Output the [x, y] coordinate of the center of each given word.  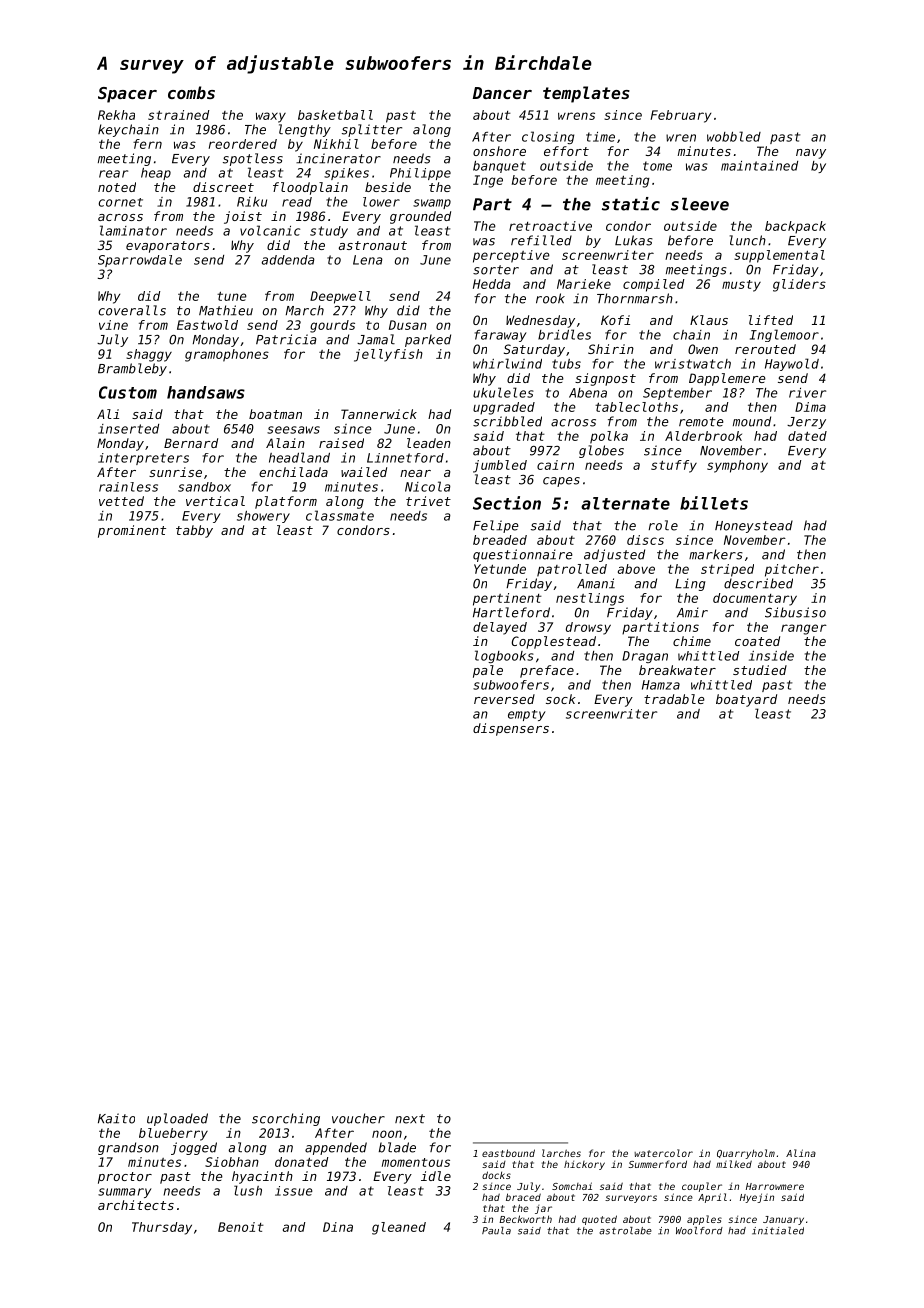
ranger [804, 629]
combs [191, 92]
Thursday [162, 1228]
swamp [432, 204]
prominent [132, 531]
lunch [748, 240]
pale [488, 671]
